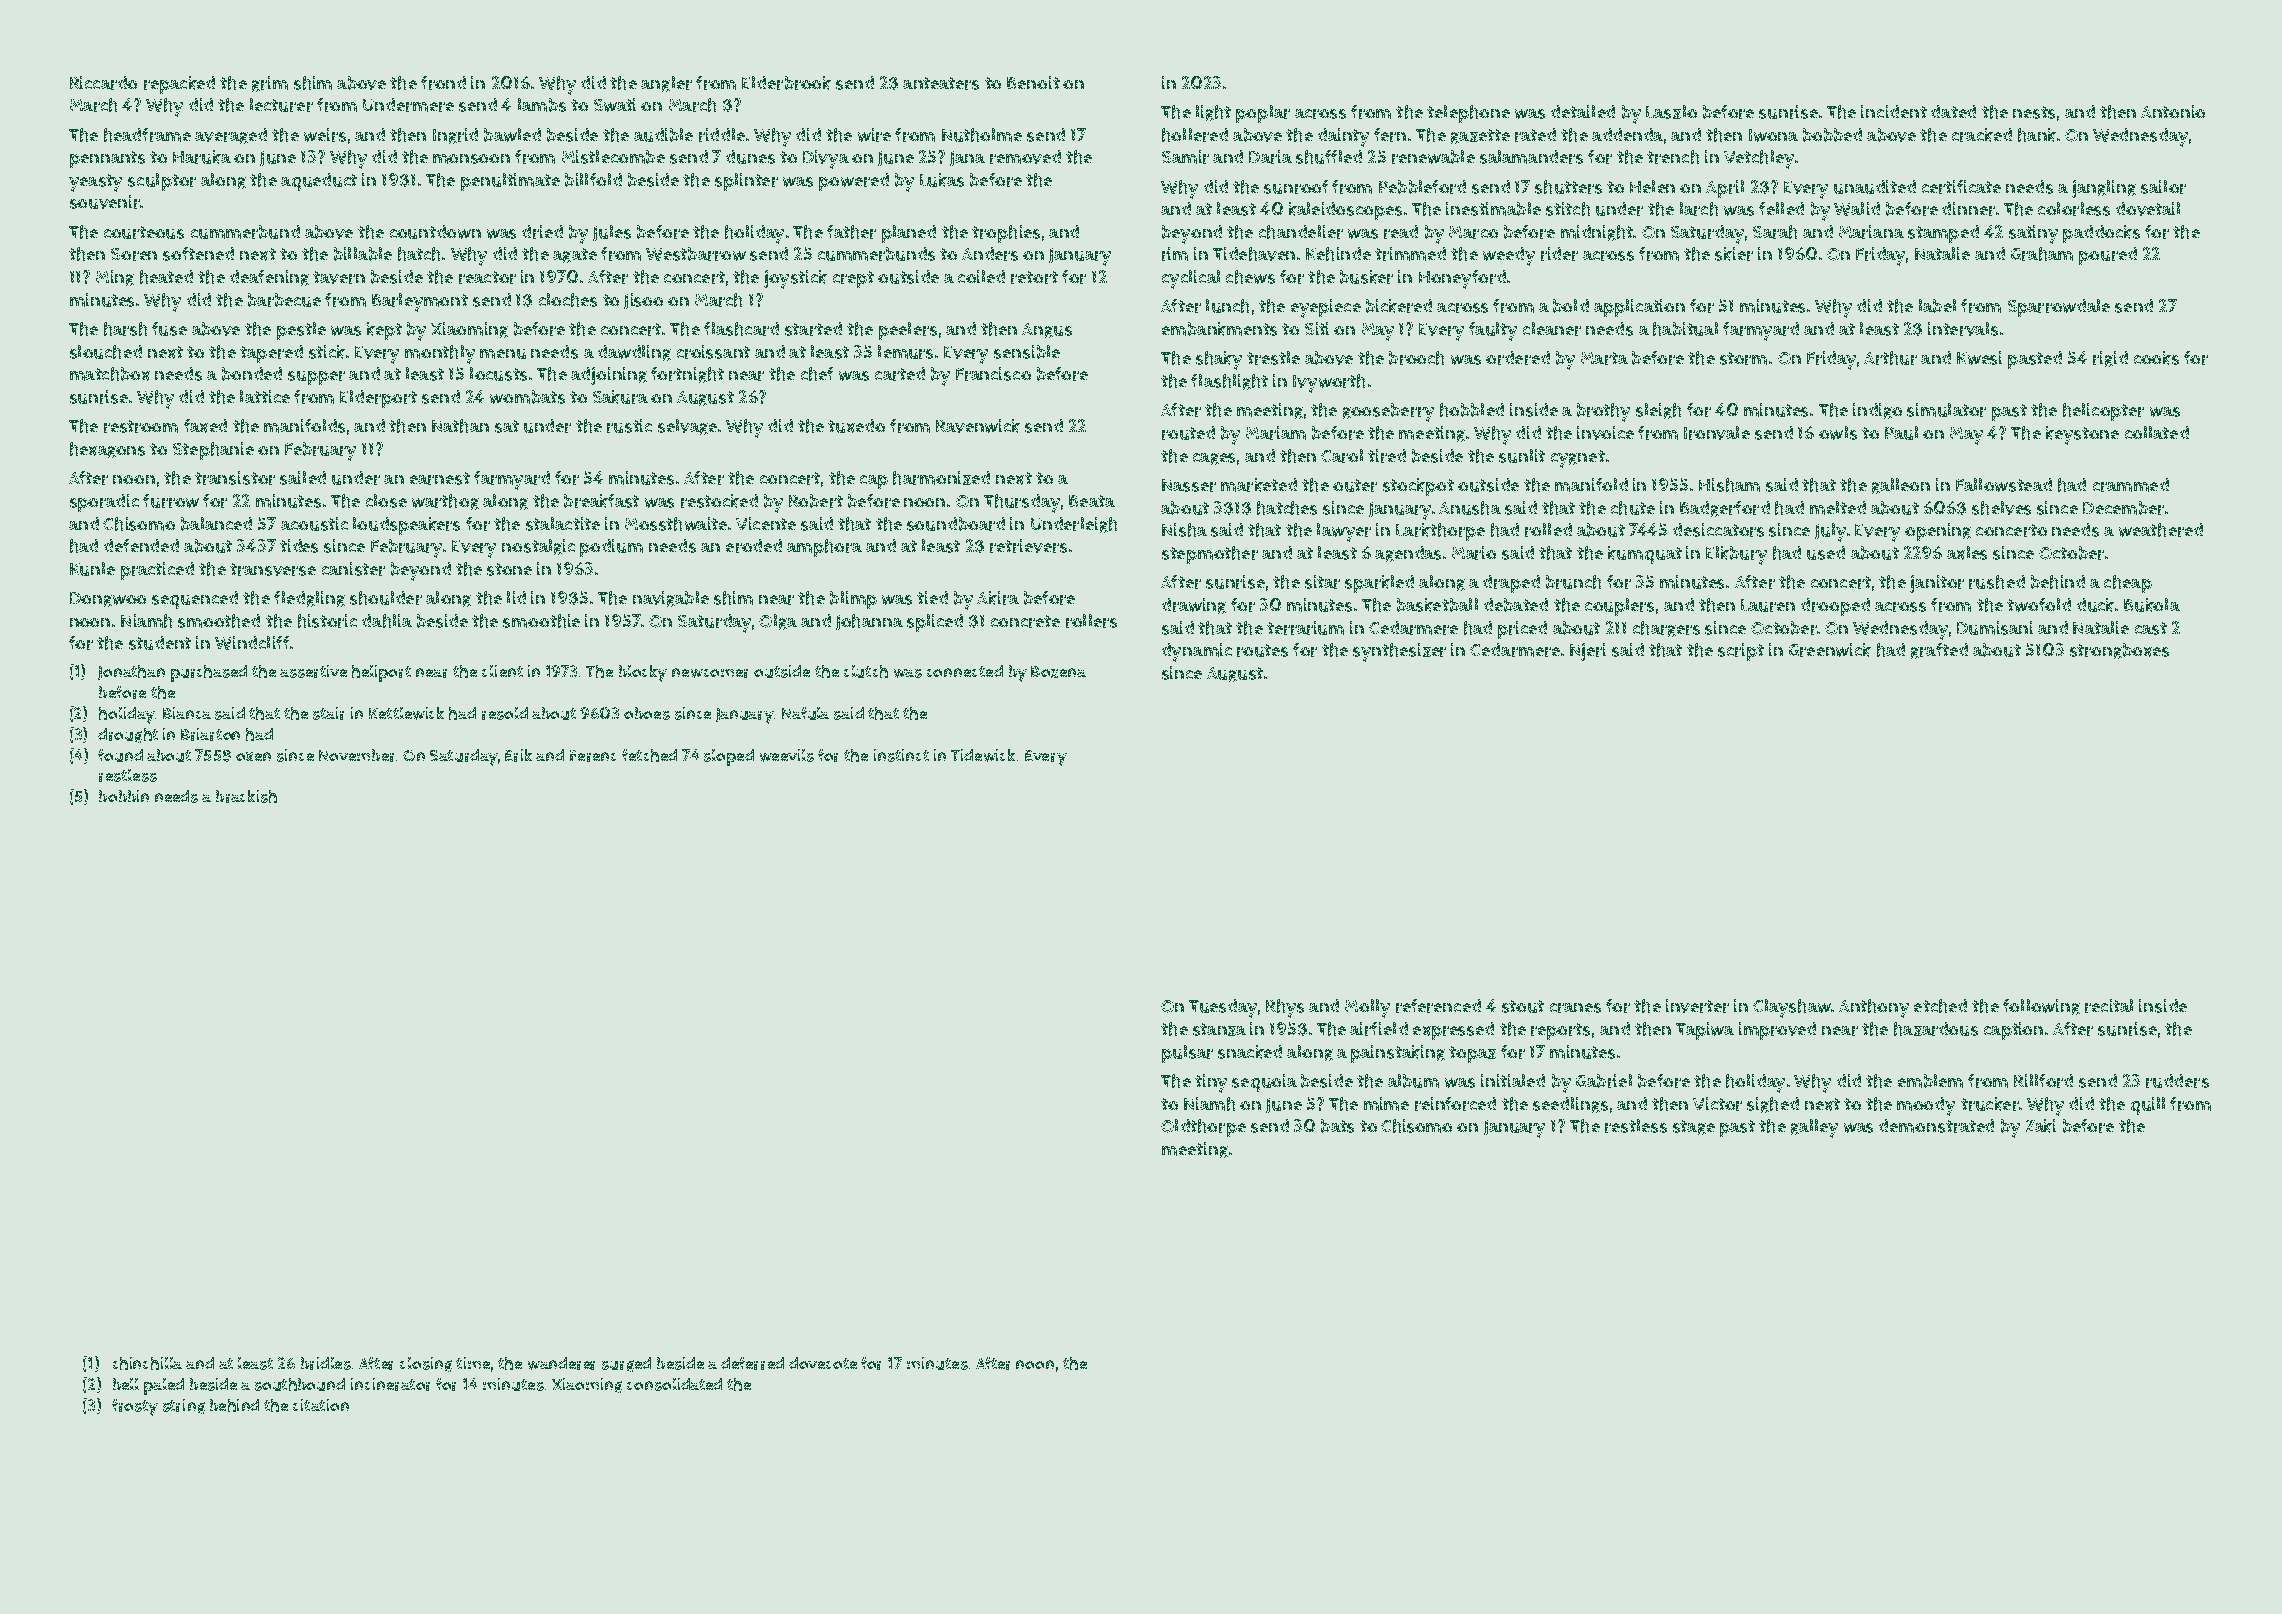 Image resolution: width=2282 pixels, height=1614 pixels. I want to click on Benoit, so click(1033, 82).
